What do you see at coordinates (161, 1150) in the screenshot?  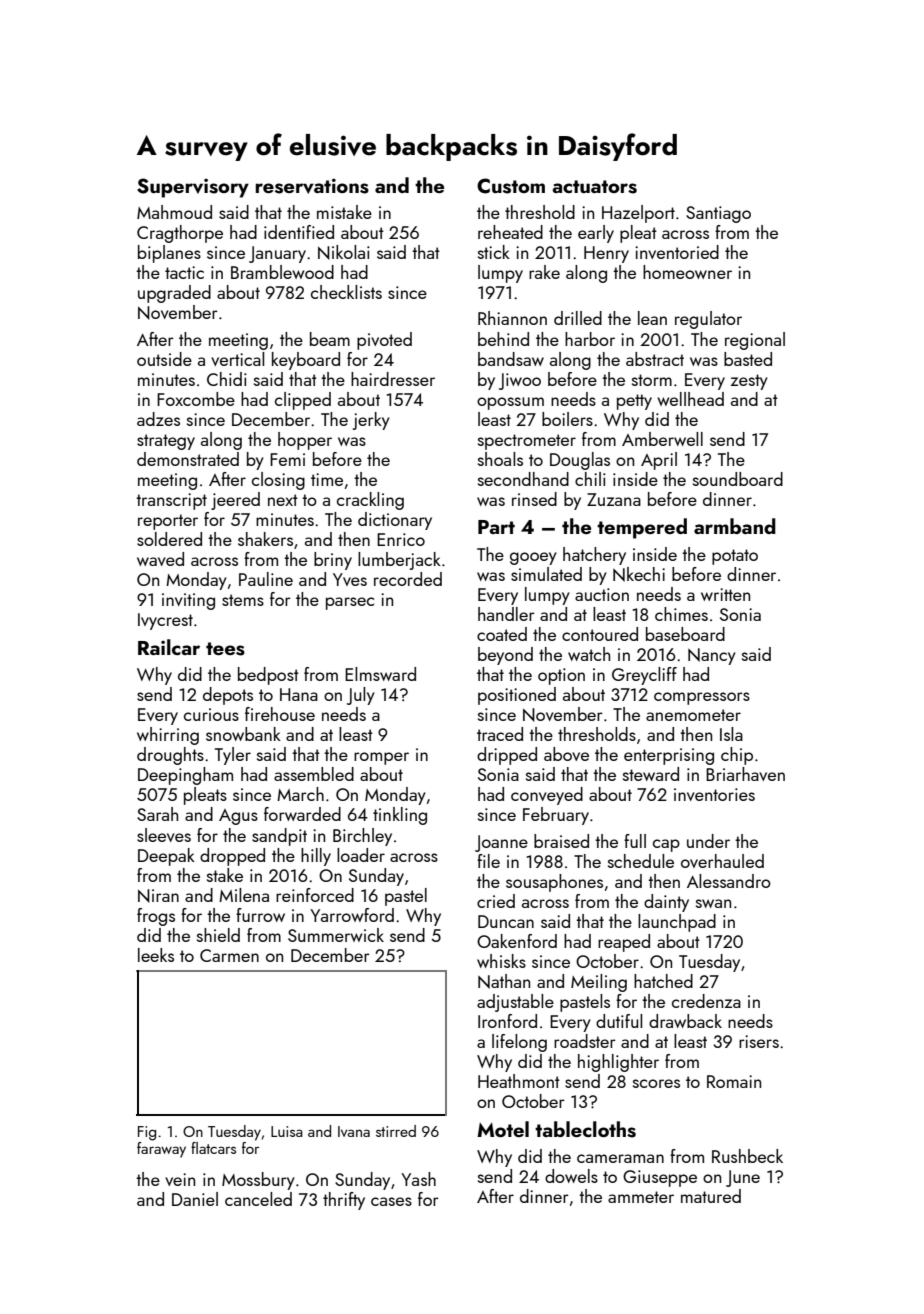 I see `faraway` at bounding box center [161, 1150].
